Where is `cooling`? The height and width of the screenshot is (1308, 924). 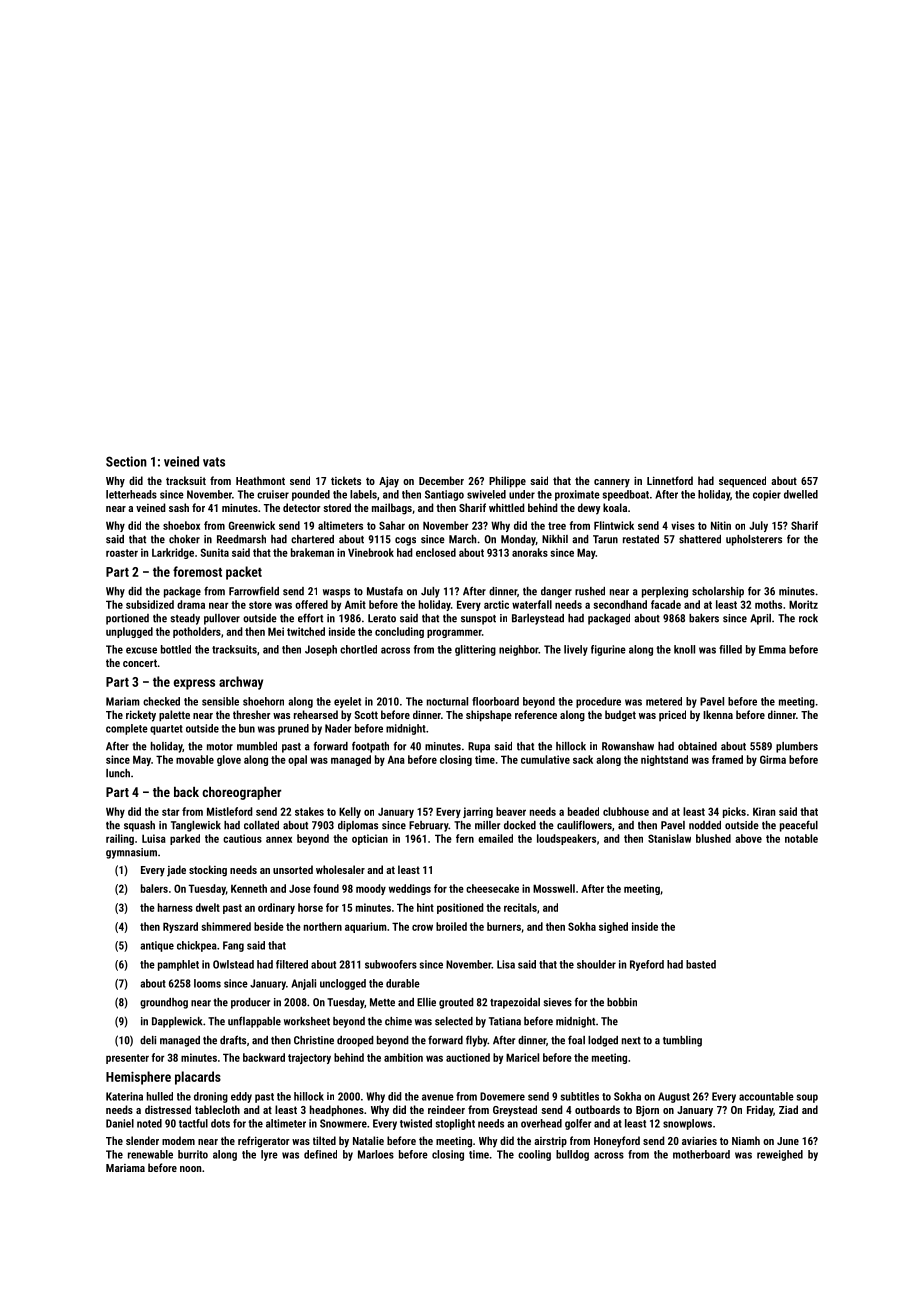
cooling is located at coordinates (534, 1155).
